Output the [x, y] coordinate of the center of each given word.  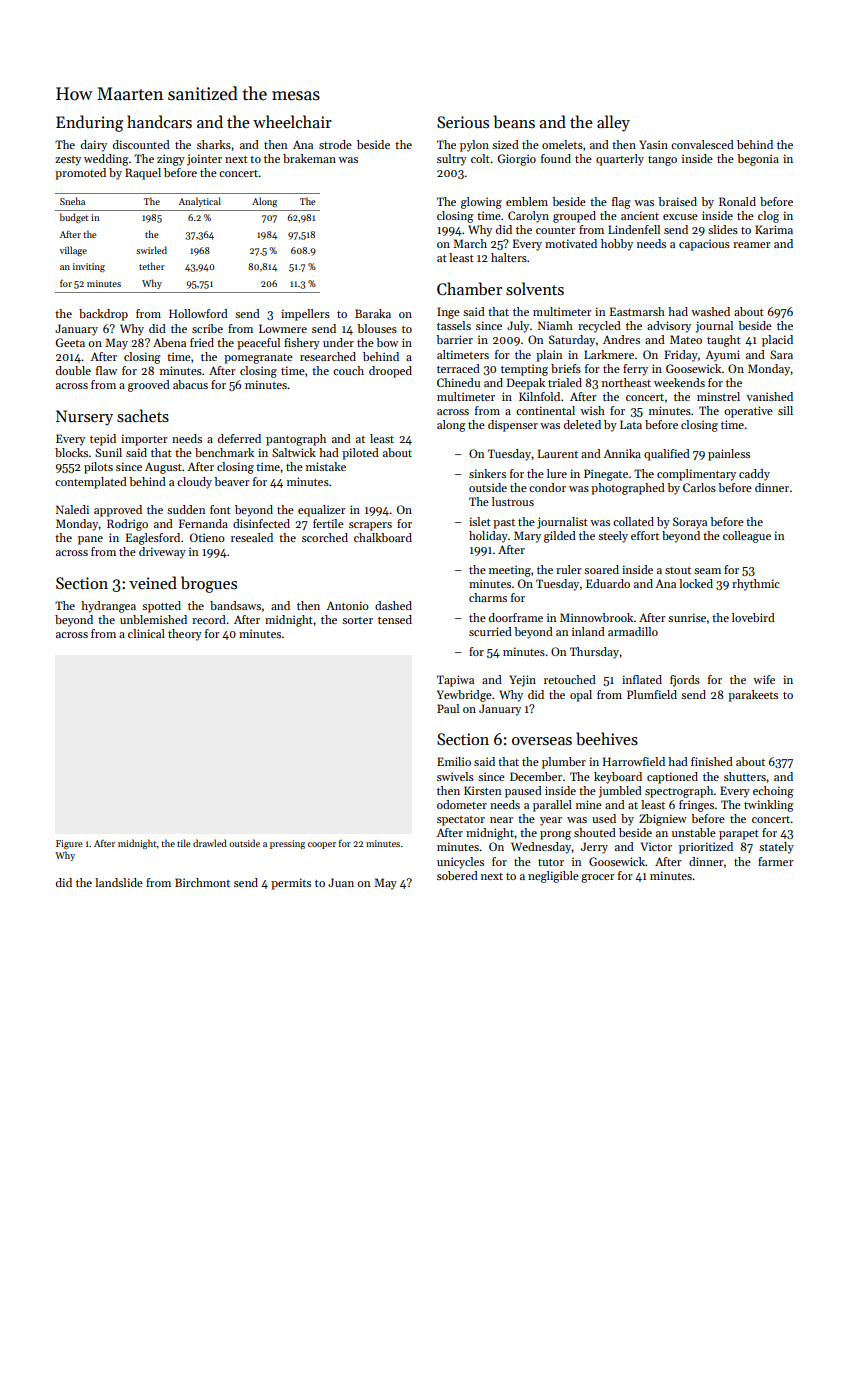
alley [613, 123]
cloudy [194, 483]
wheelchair [292, 121]
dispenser [513, 426]
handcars [159, 121]
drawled [210, 843]
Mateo [686, 339]
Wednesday [541, 848]
